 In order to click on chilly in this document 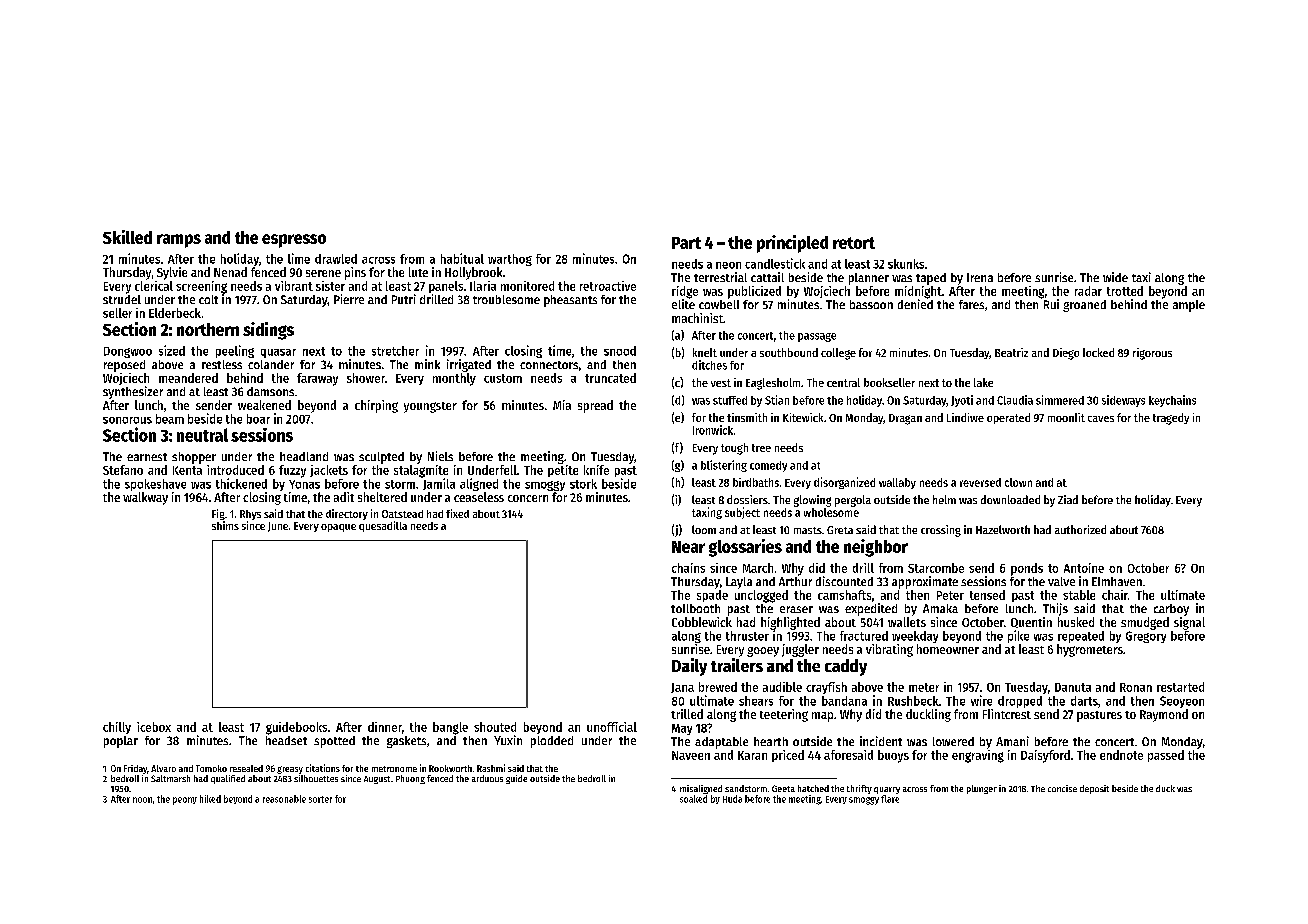, I will do `click(117, 728)`.
